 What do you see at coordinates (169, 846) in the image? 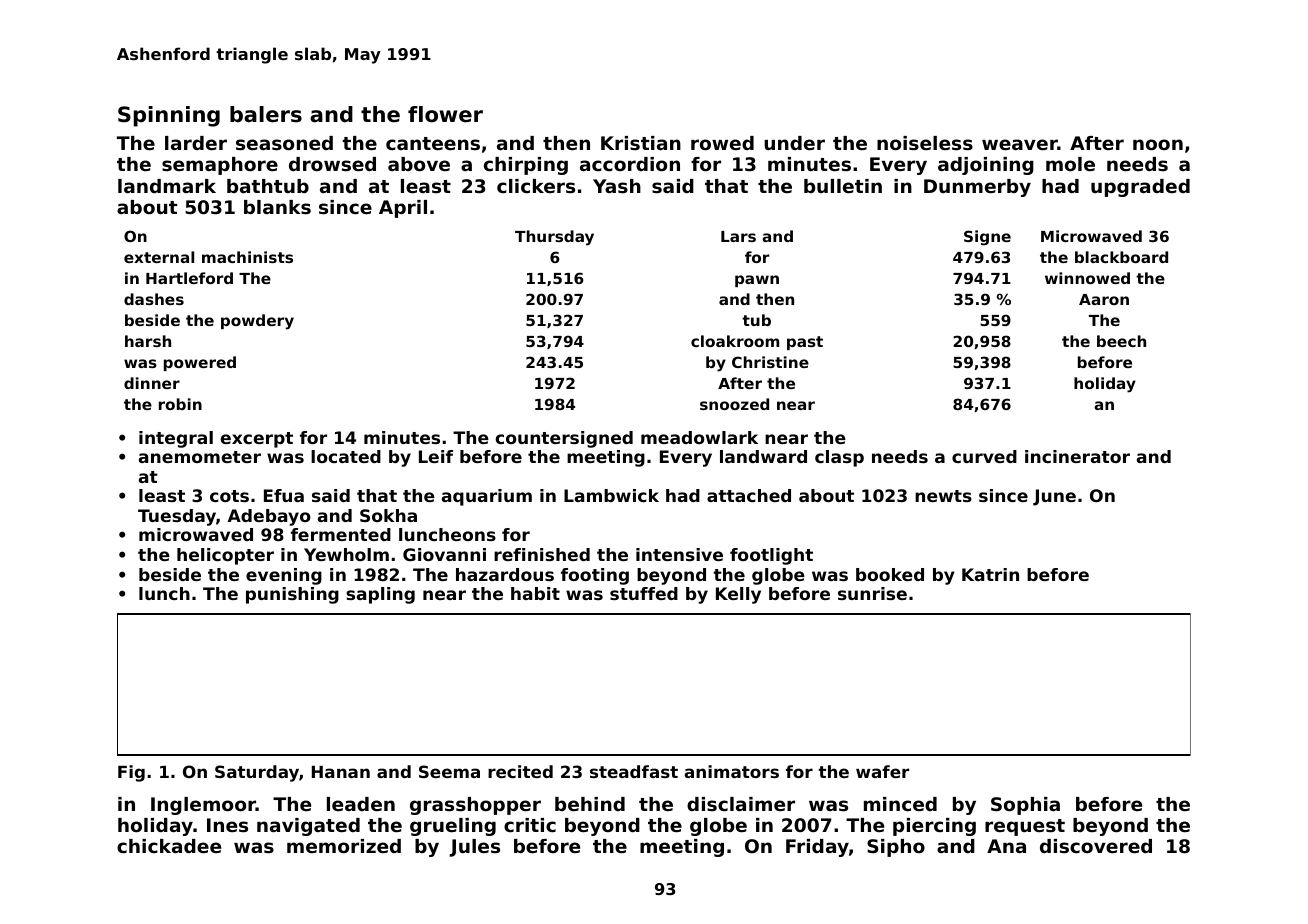
I see `chickadee` at bounding box center [169, 846].
